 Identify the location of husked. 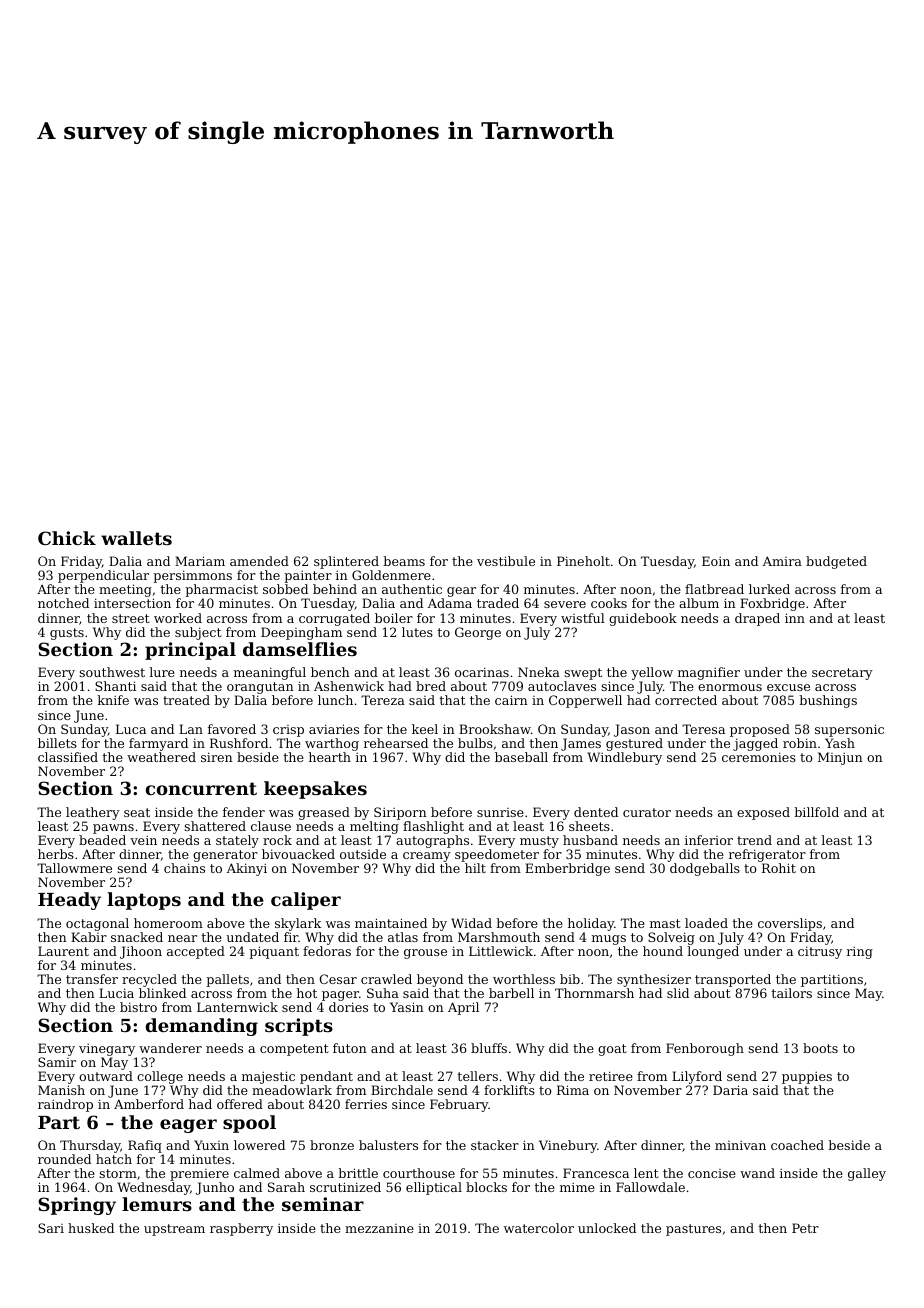
(91, 1228).
